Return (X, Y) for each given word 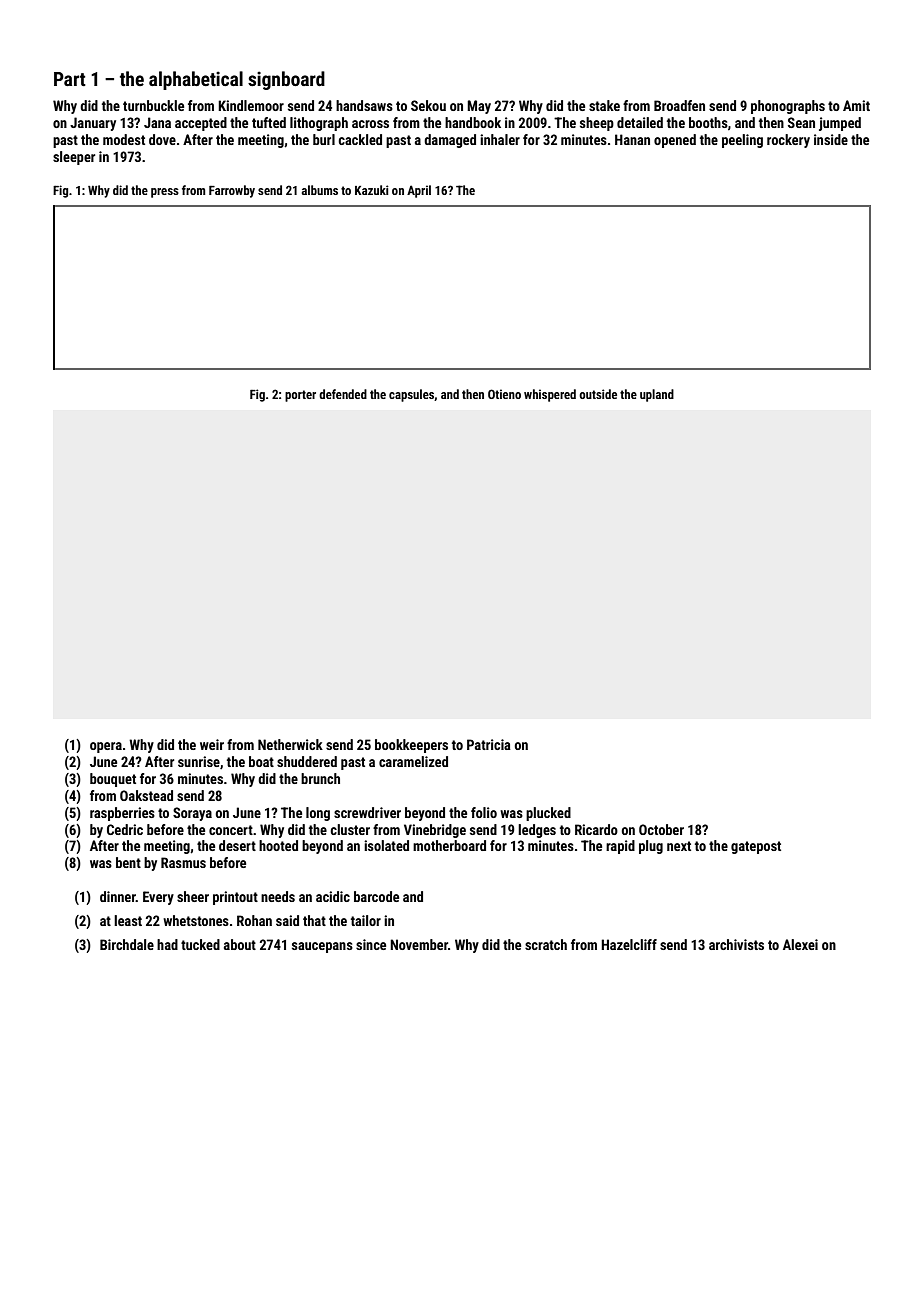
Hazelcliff (629, 944)
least (128, 920)
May (479, 107)
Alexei (800, 944)
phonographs (788, 107)
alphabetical (196, 80)
